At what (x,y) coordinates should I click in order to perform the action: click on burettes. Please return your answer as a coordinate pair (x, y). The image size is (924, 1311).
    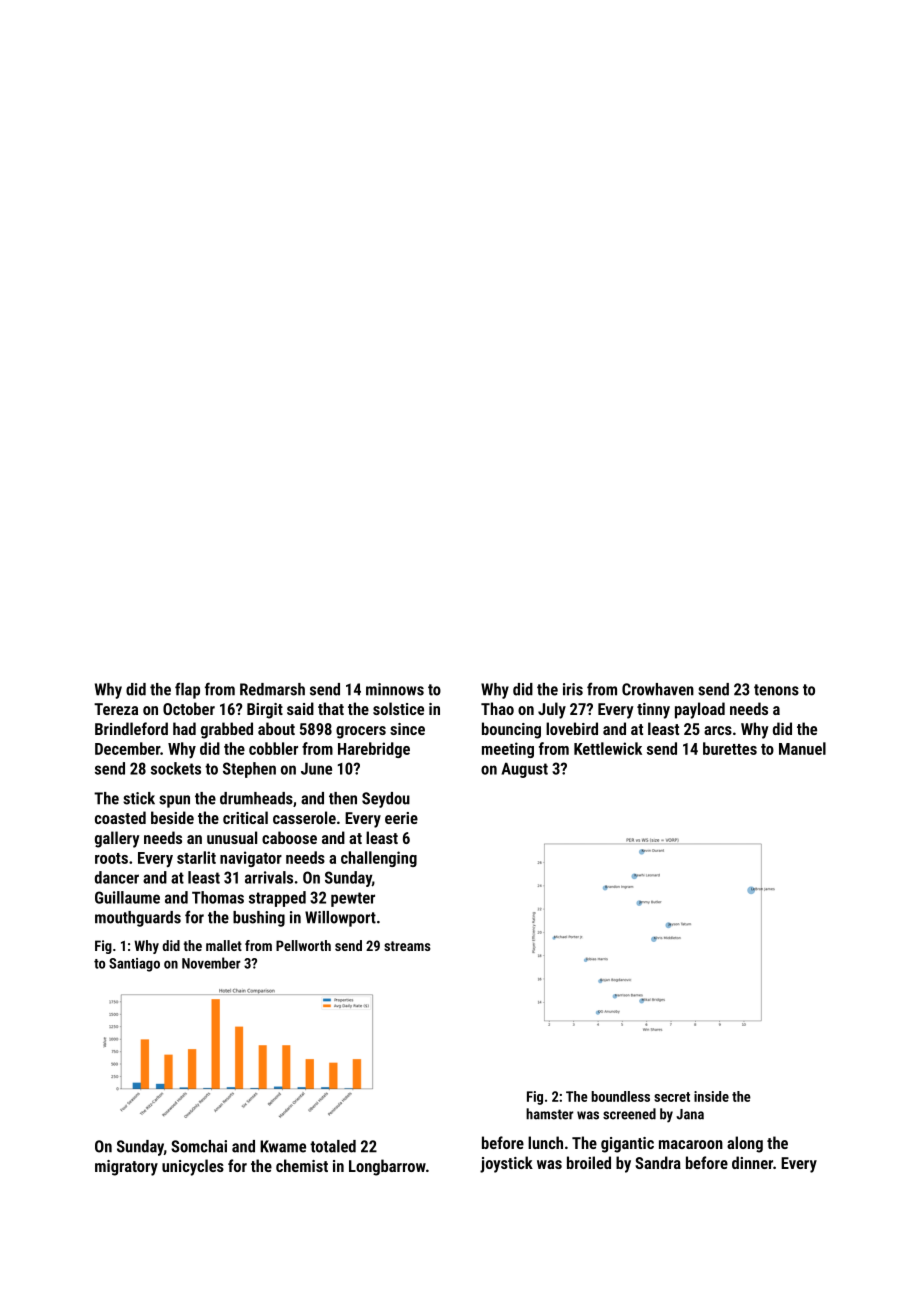
    Looking at the image, I should click on (730, 748).
